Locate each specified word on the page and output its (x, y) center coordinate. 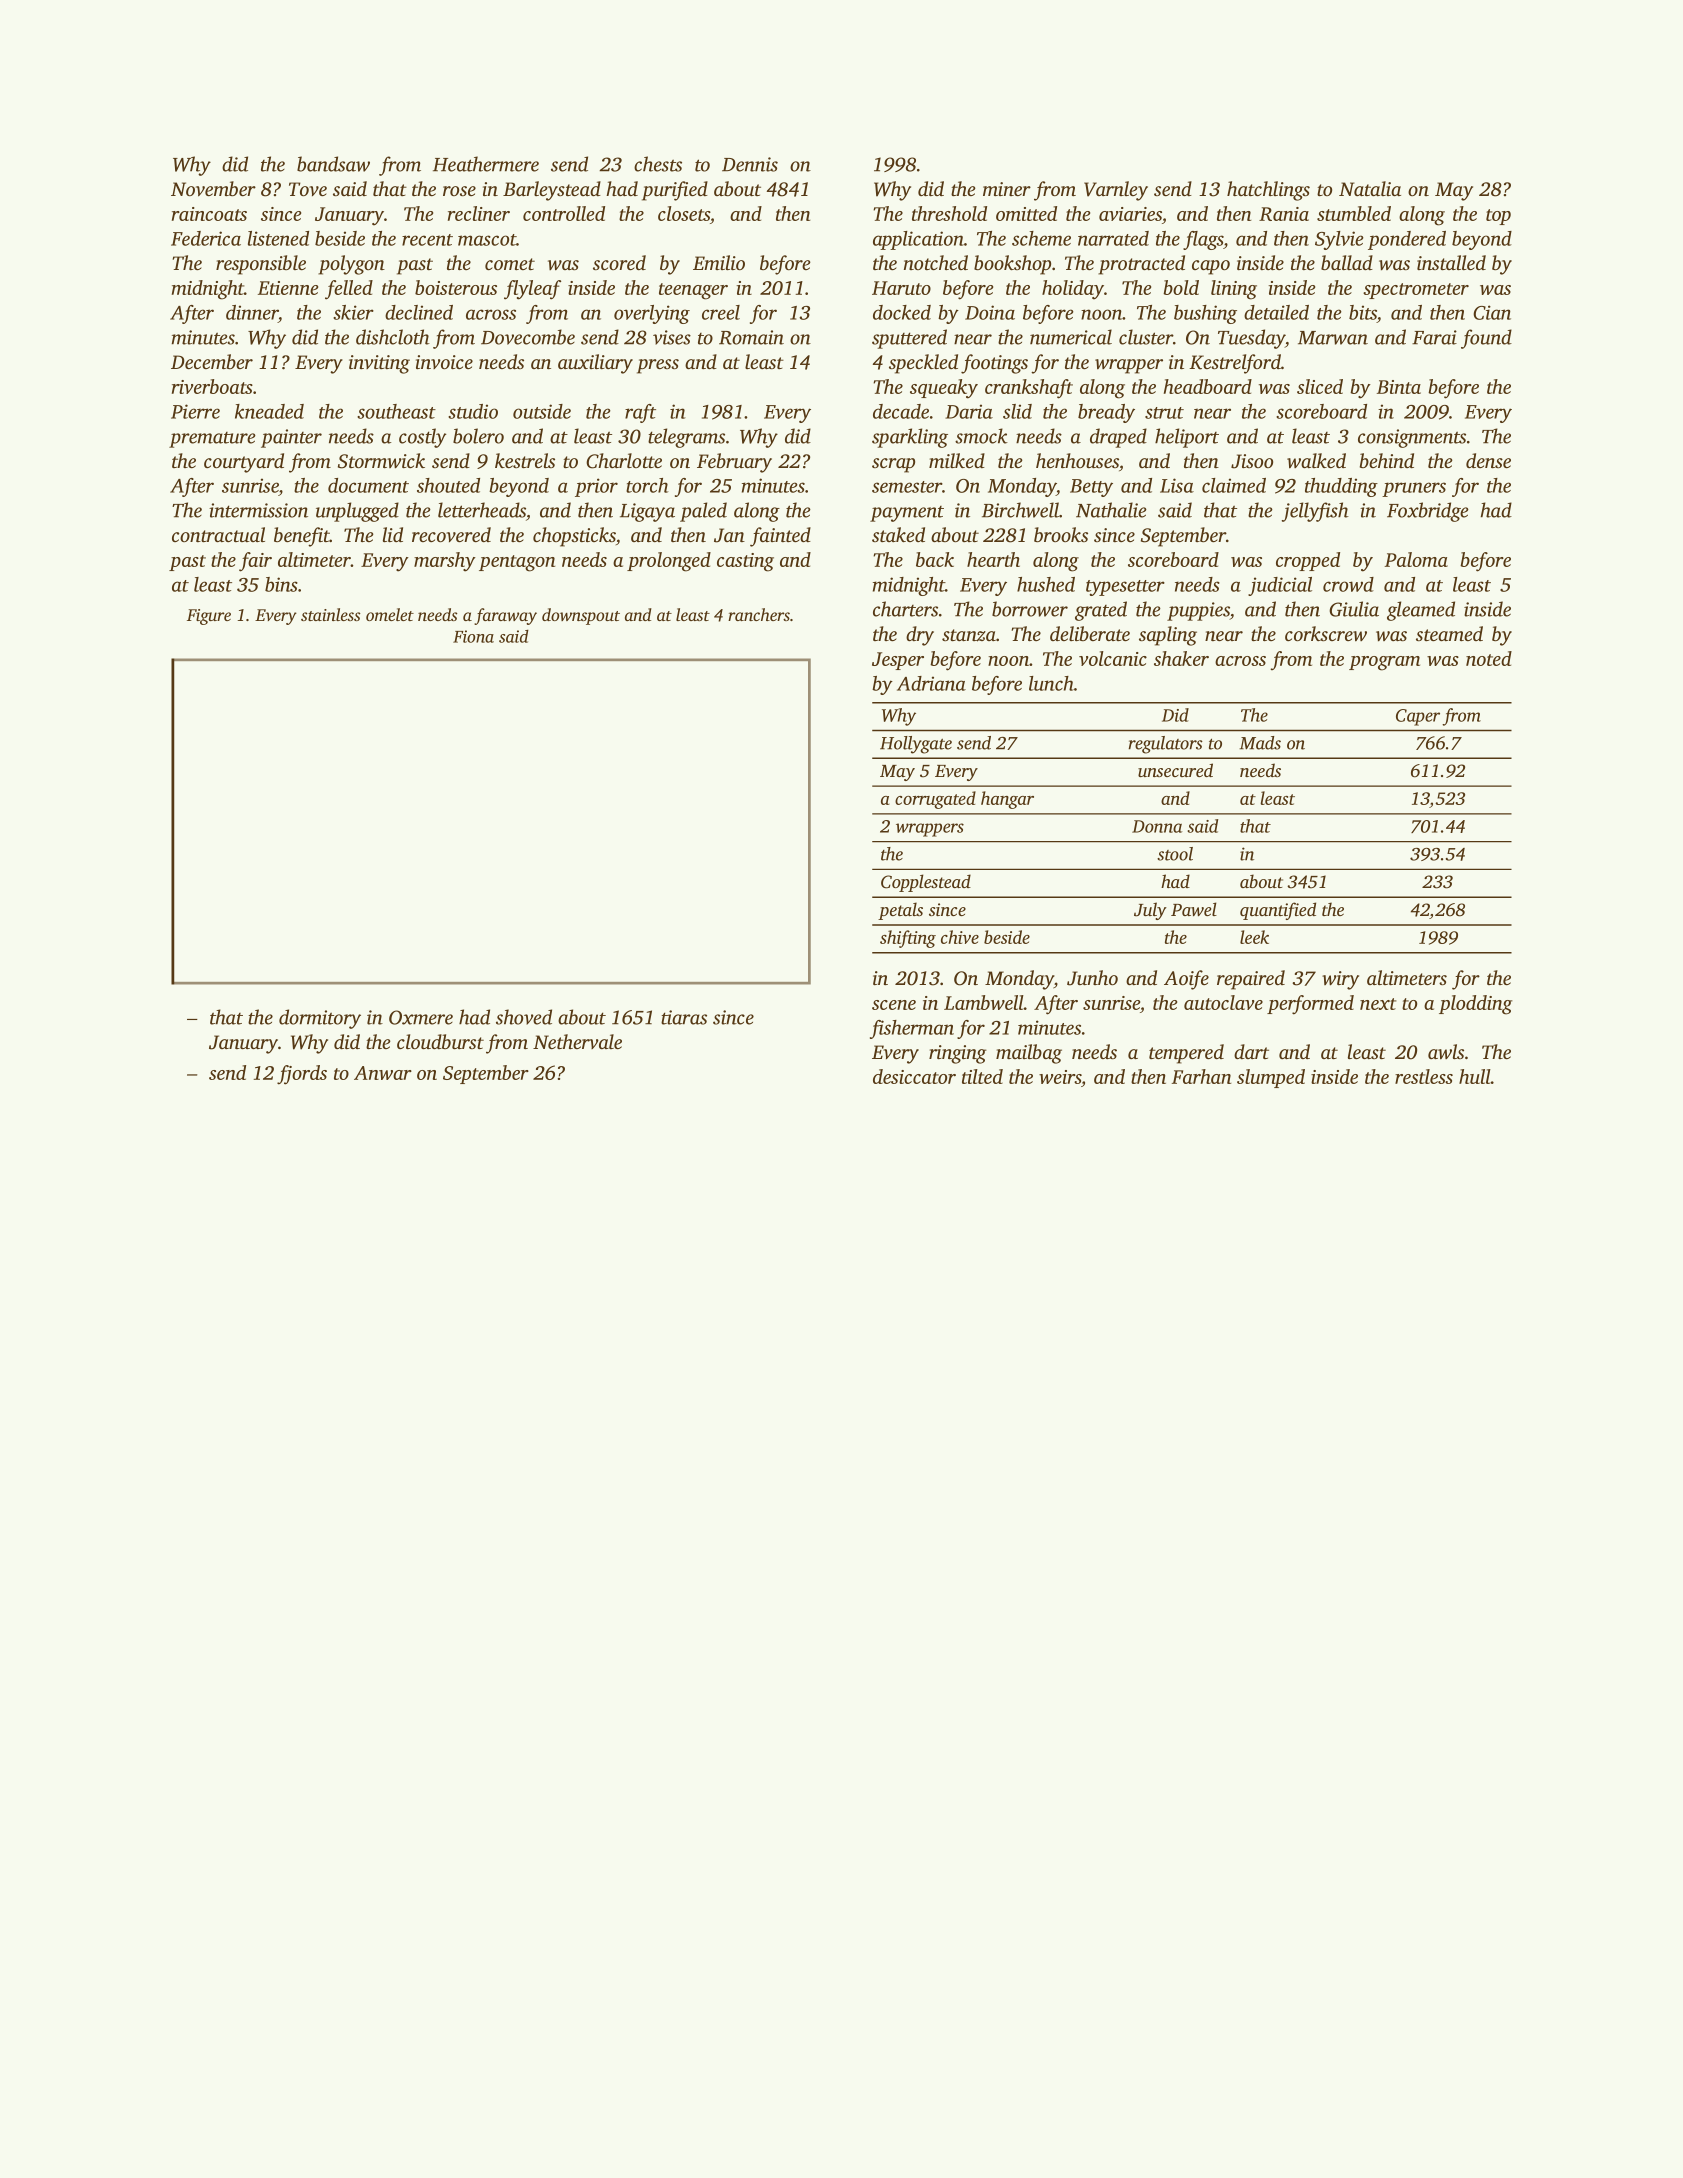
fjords (302, 1075)
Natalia (1370, 188)
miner (1007, 189)
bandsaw (333, 164)
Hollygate (916, 745)
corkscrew (1326, 633)
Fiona (473, 636)
